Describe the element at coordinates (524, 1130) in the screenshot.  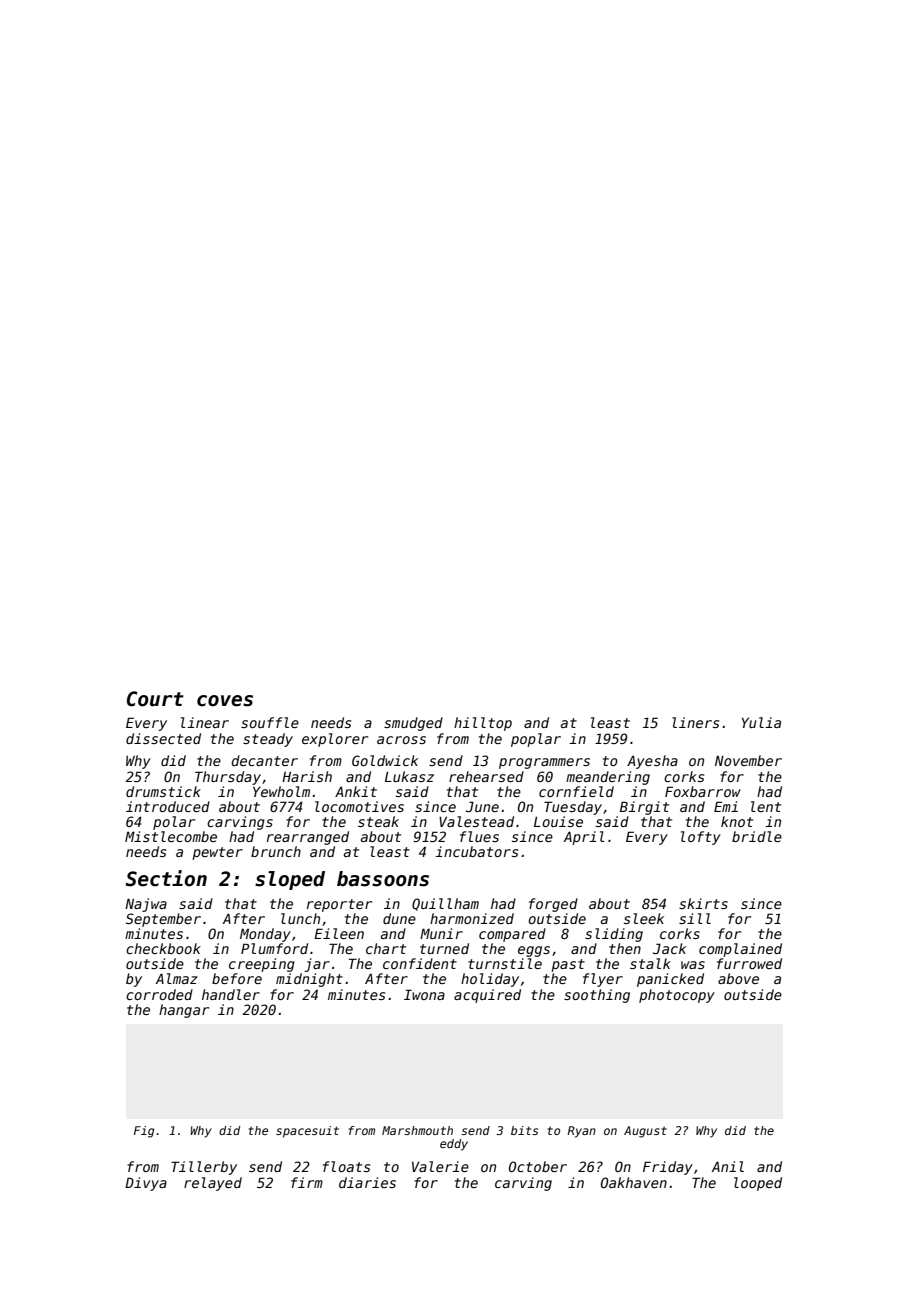
I see `bits` at that location.
